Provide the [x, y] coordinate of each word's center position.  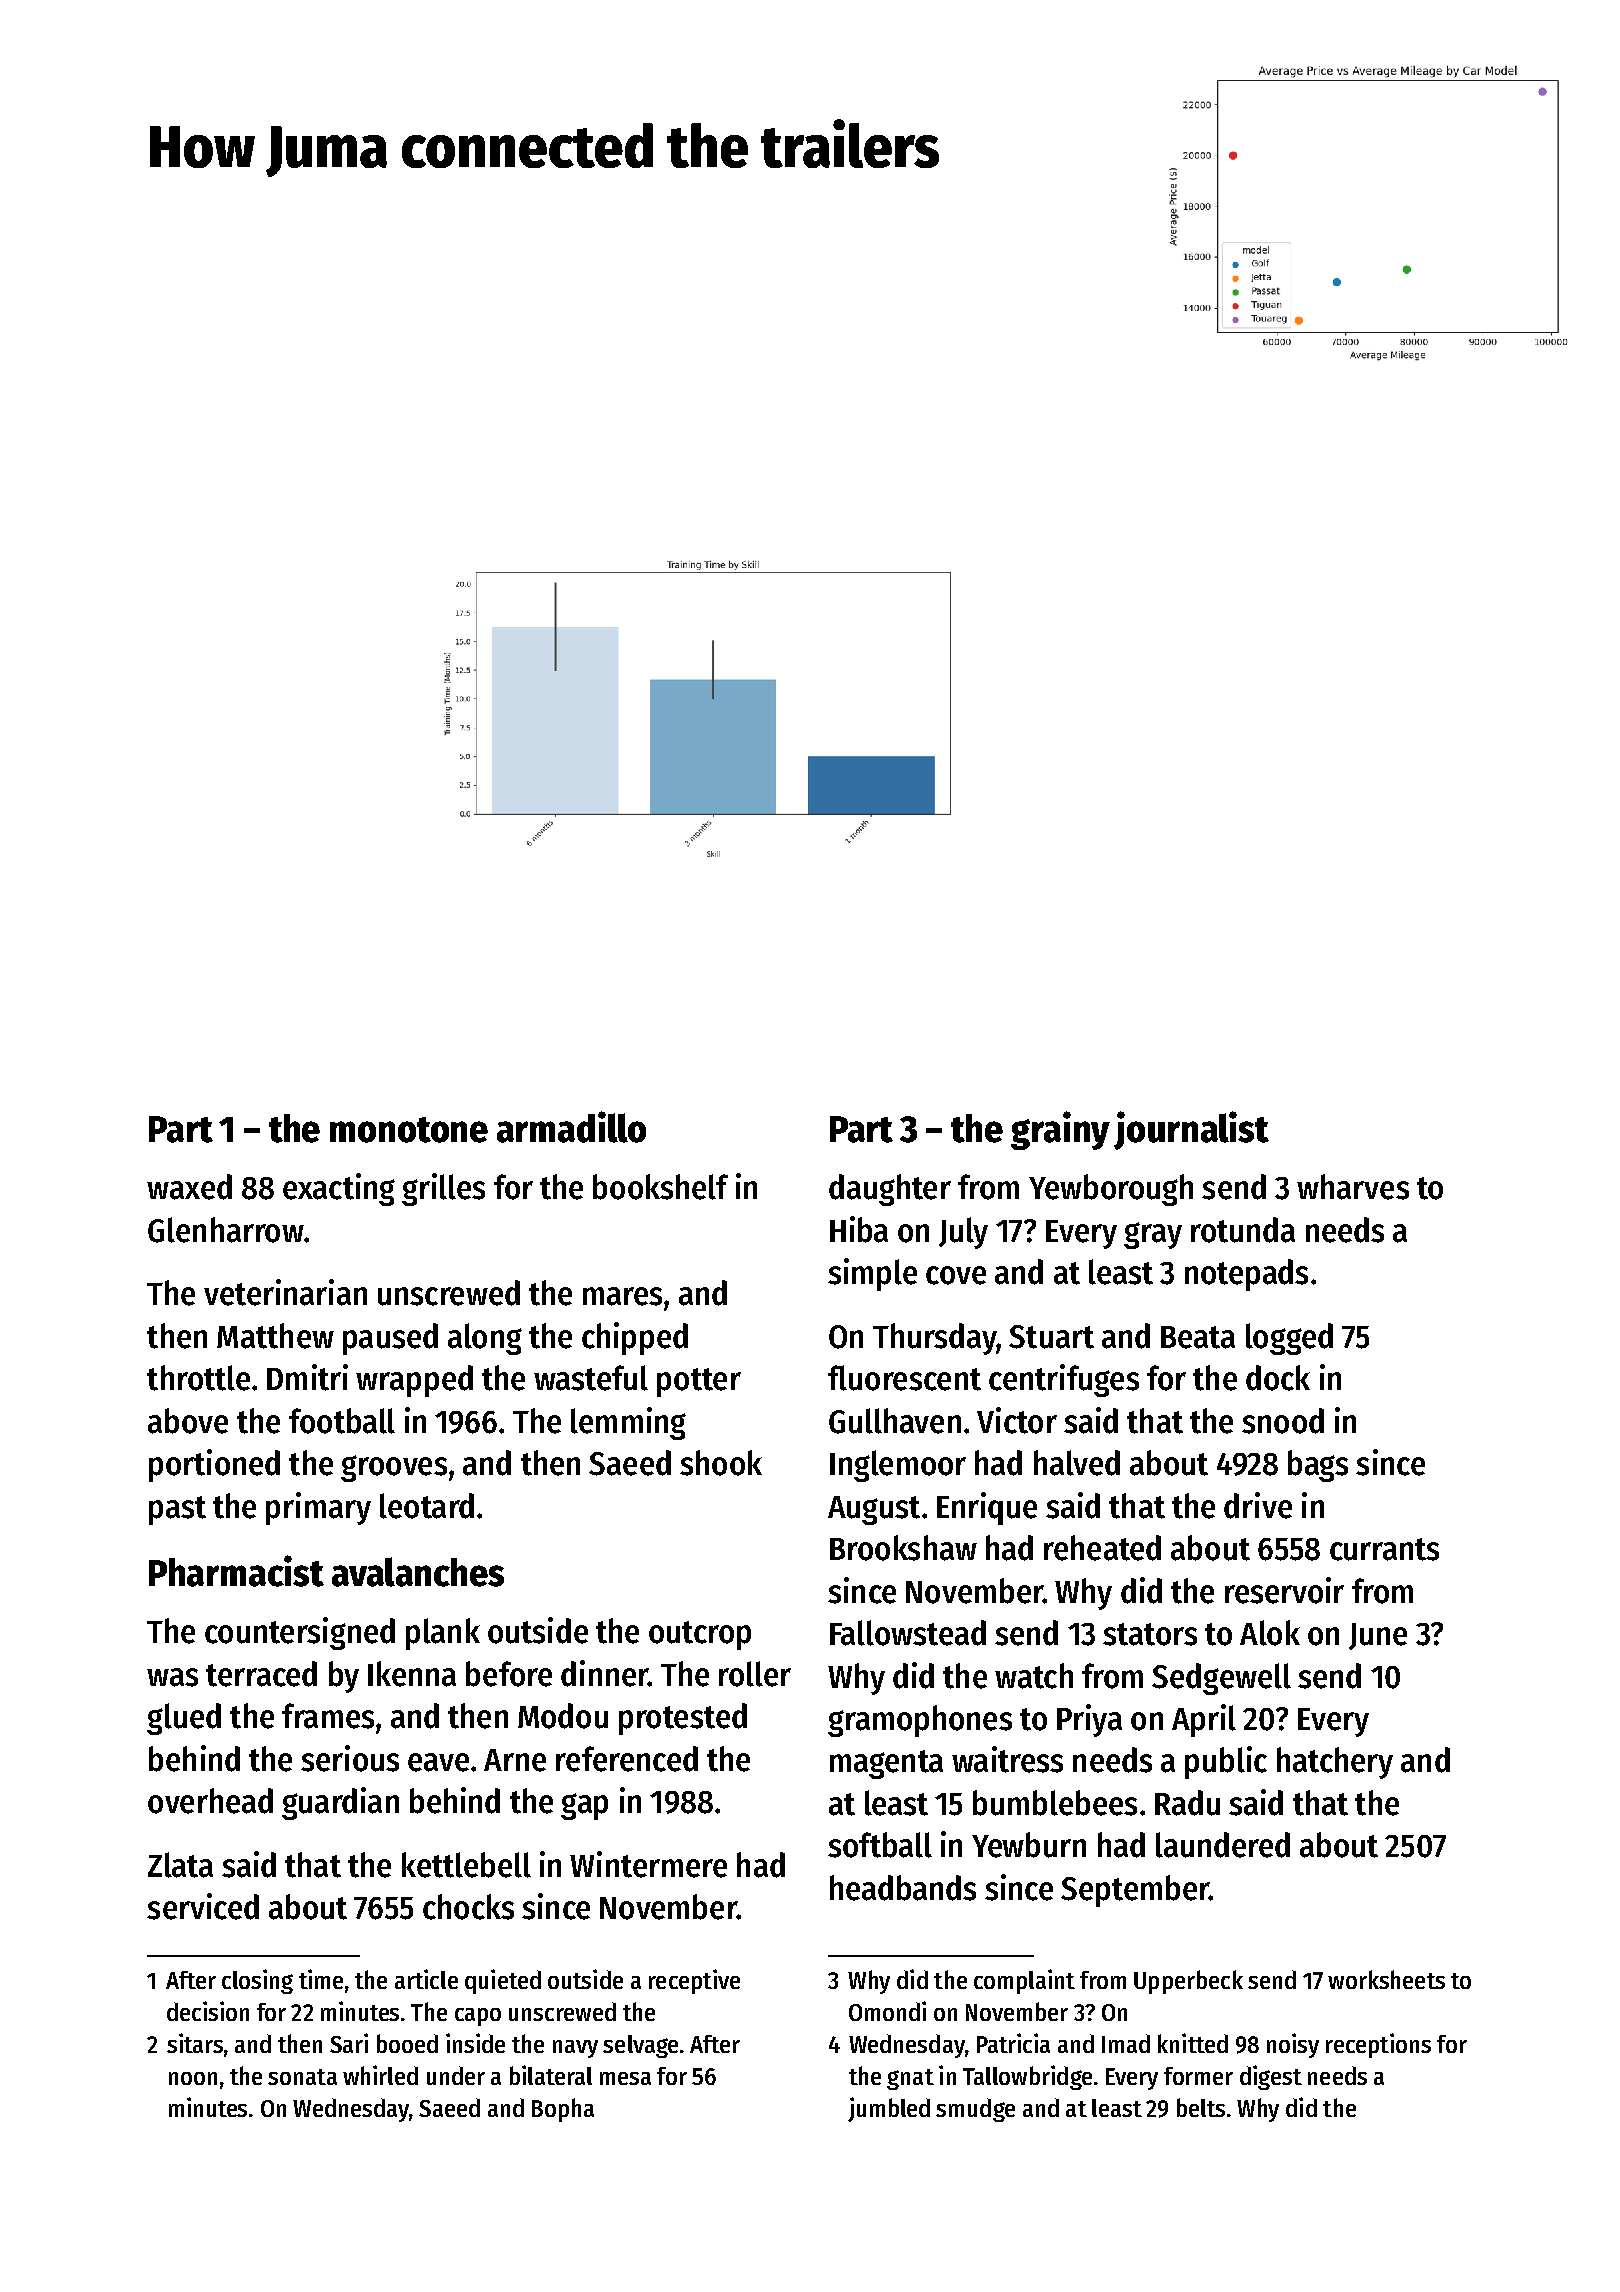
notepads [1246, 1275]
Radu [1187, 1803]
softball [880, 1845]
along [485, 1339]
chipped [635, 1338]
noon [193, 2078]
